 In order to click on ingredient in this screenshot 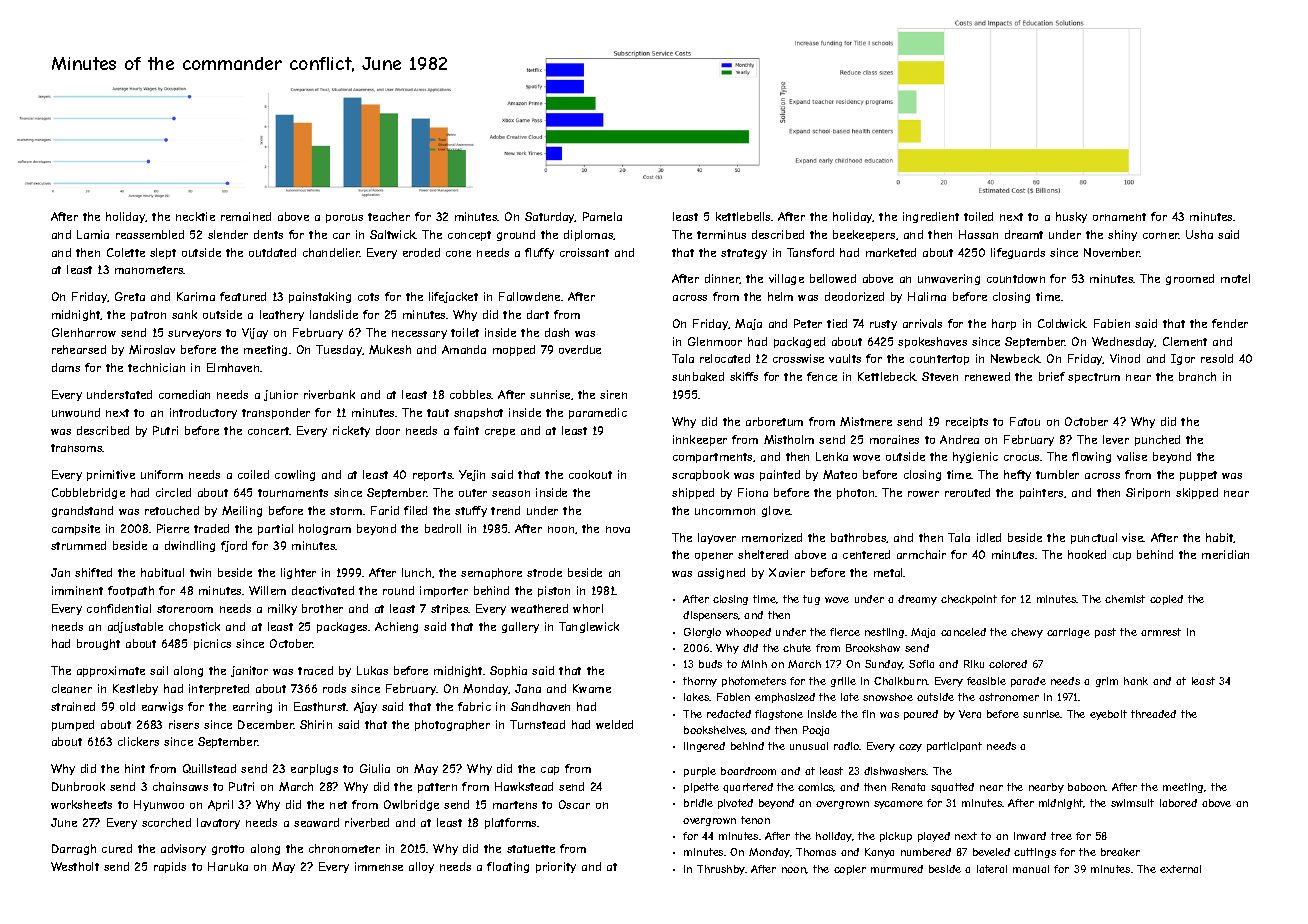, I will do `click(931, 217)`.
